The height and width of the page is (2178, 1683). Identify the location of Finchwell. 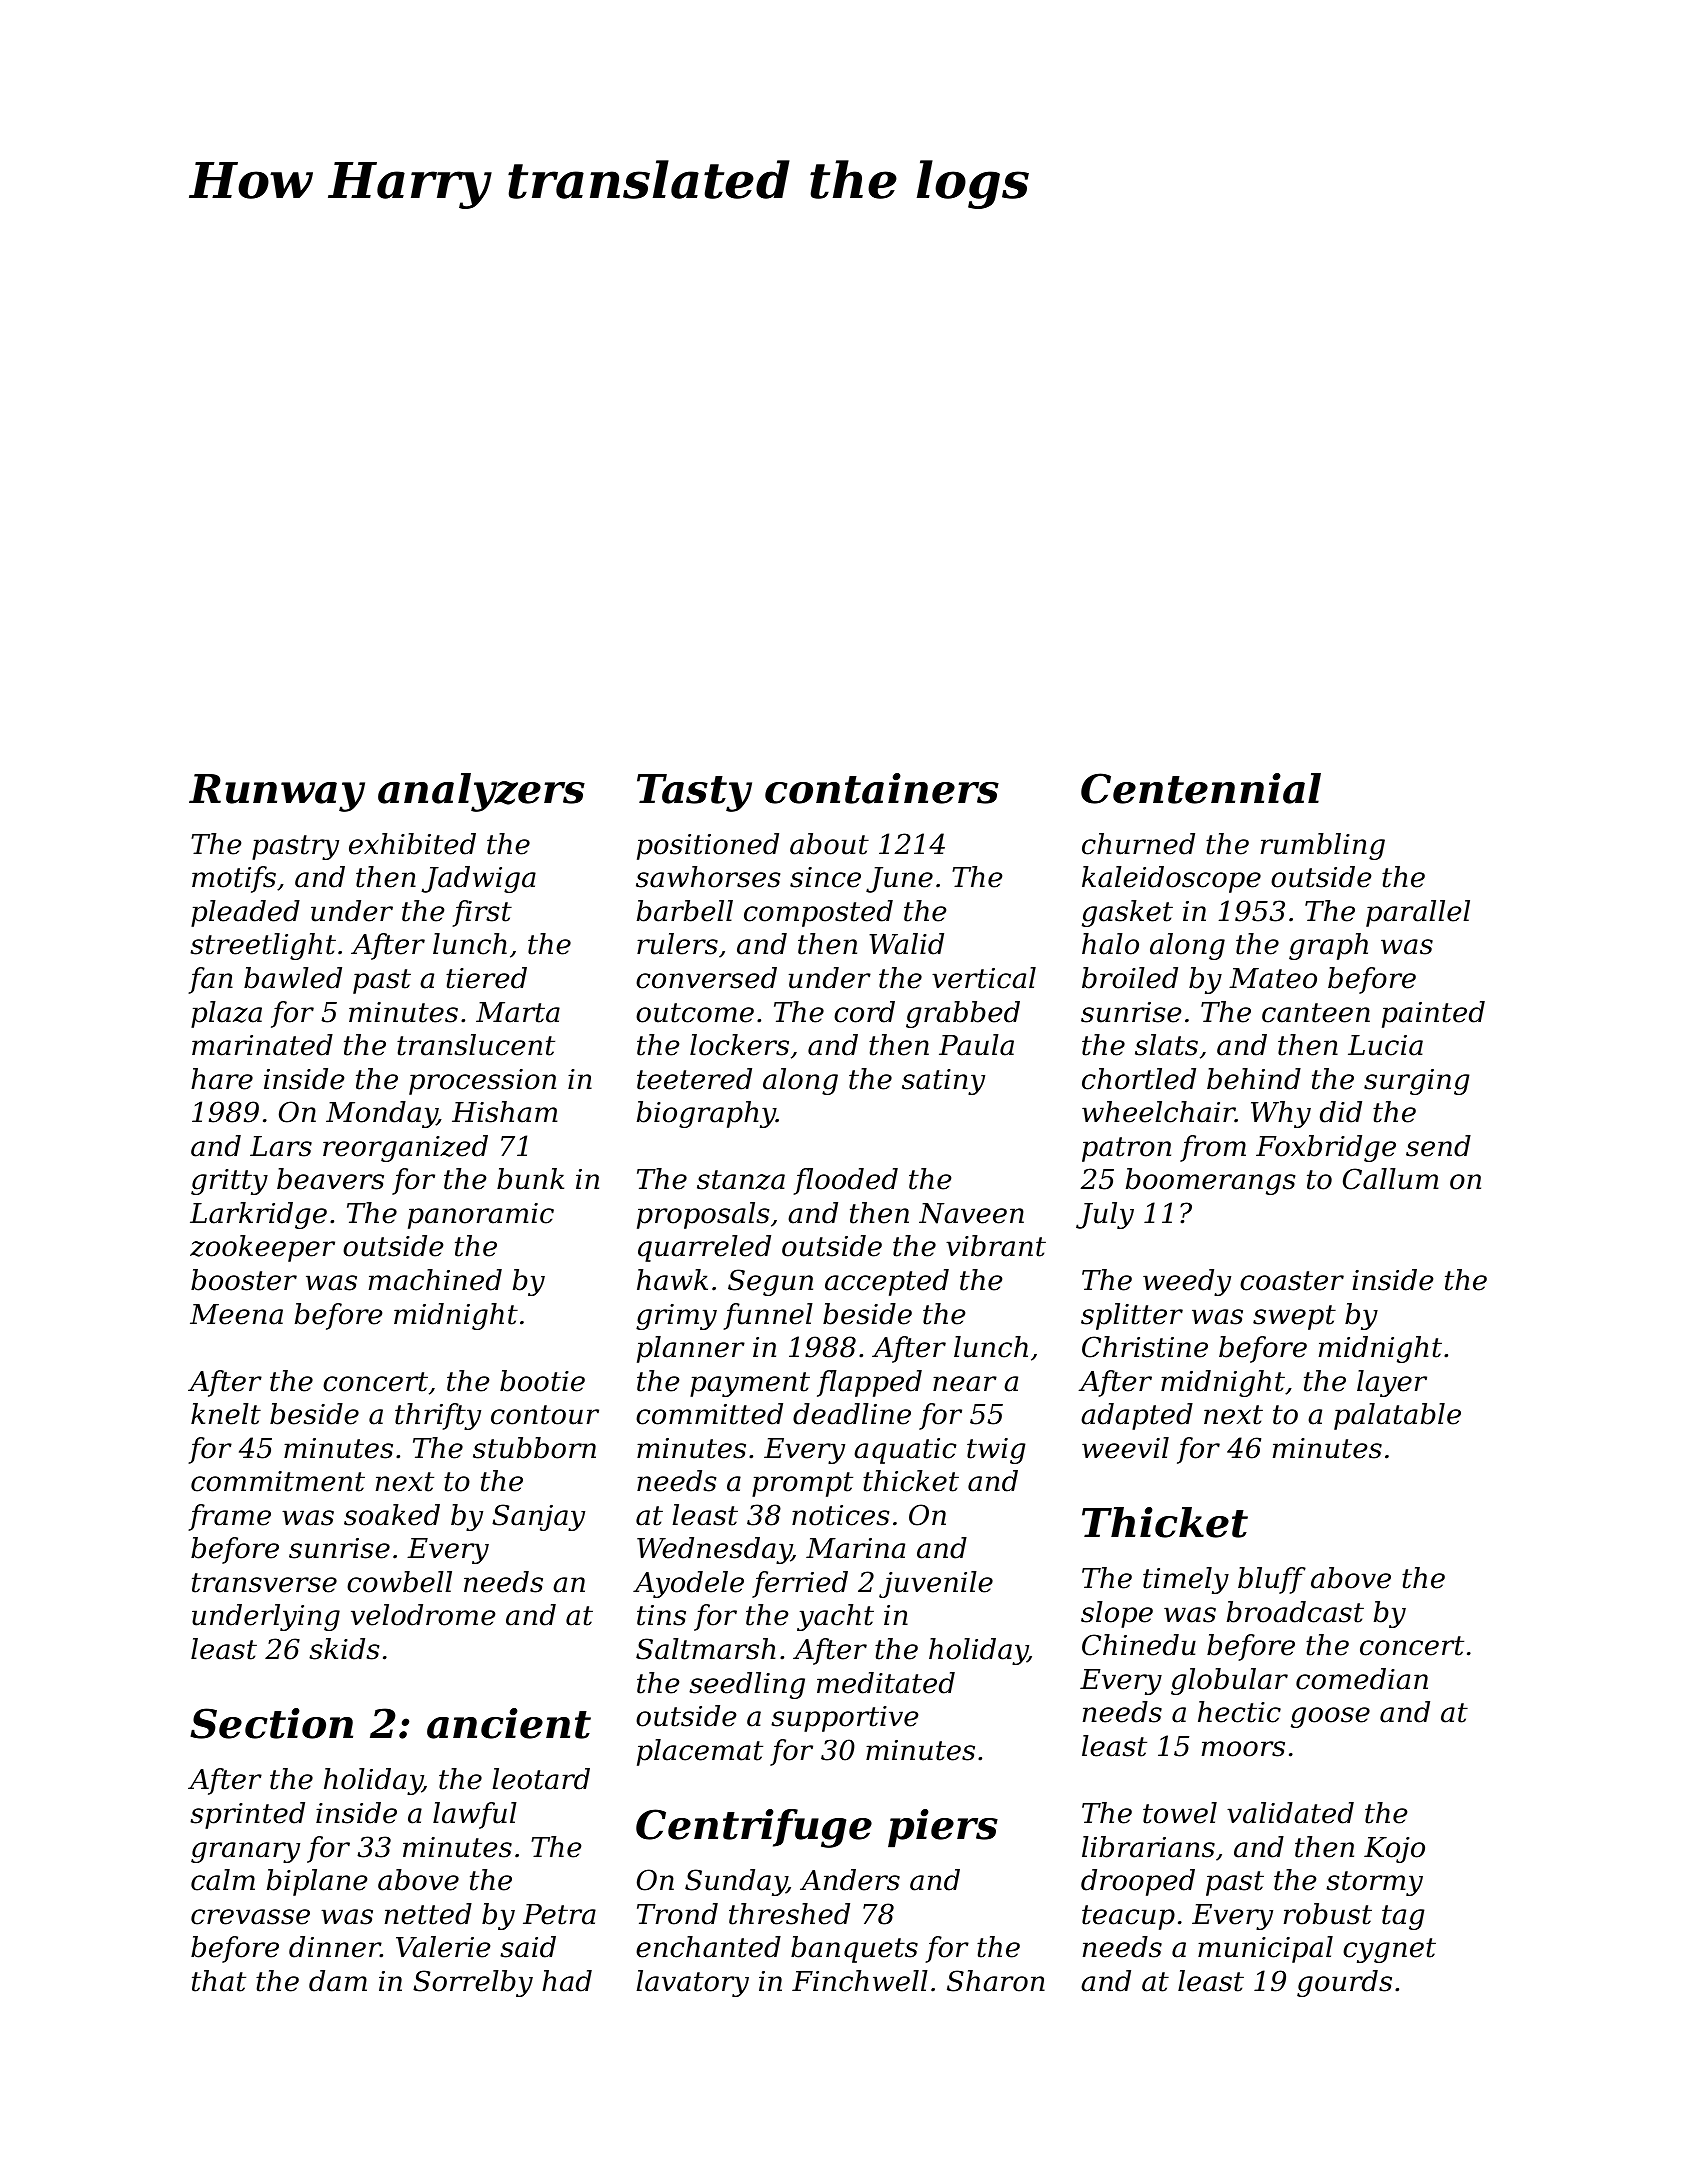
(860, 1981).
